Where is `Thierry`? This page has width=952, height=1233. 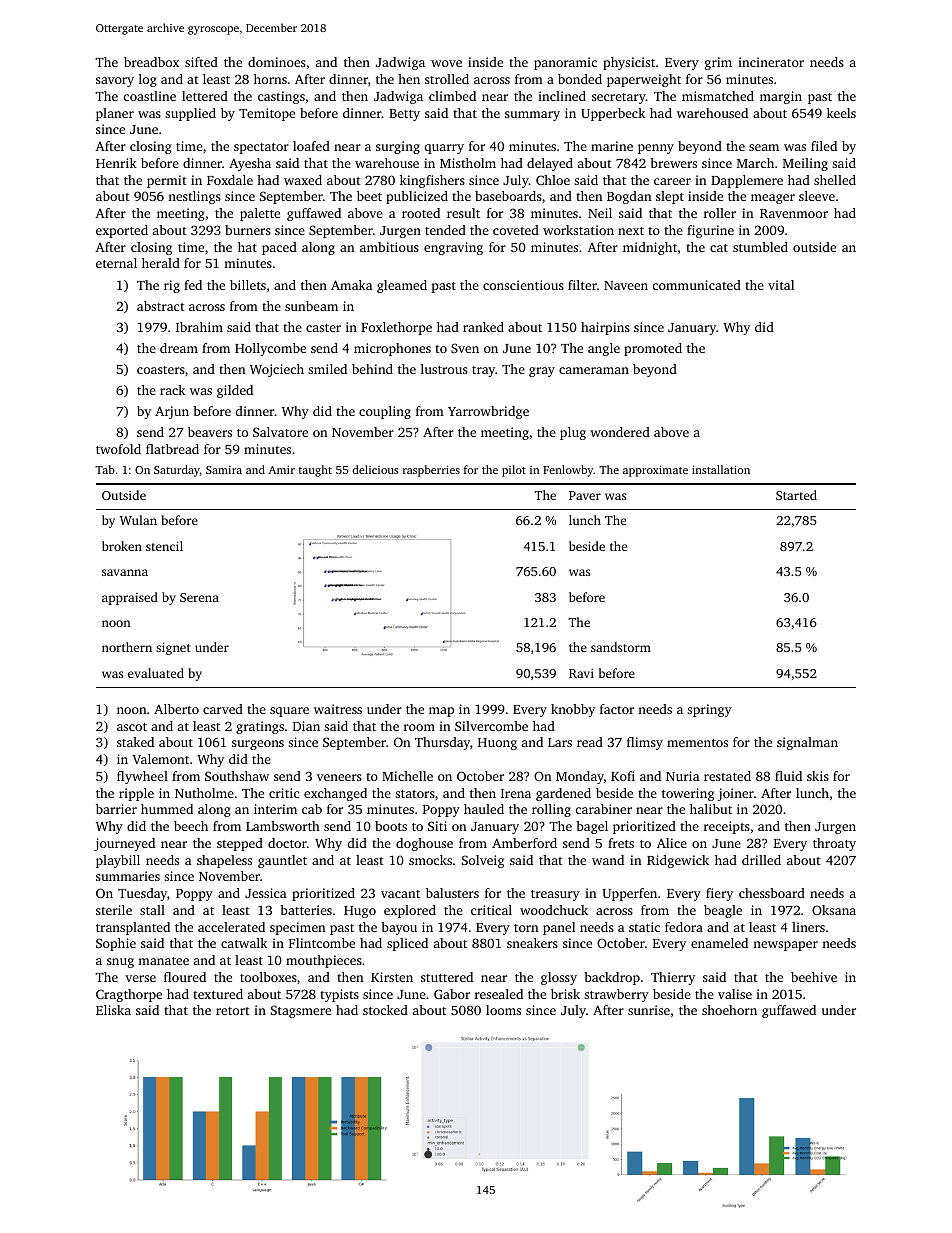
Thierry is located at coordinates (673, 978).
